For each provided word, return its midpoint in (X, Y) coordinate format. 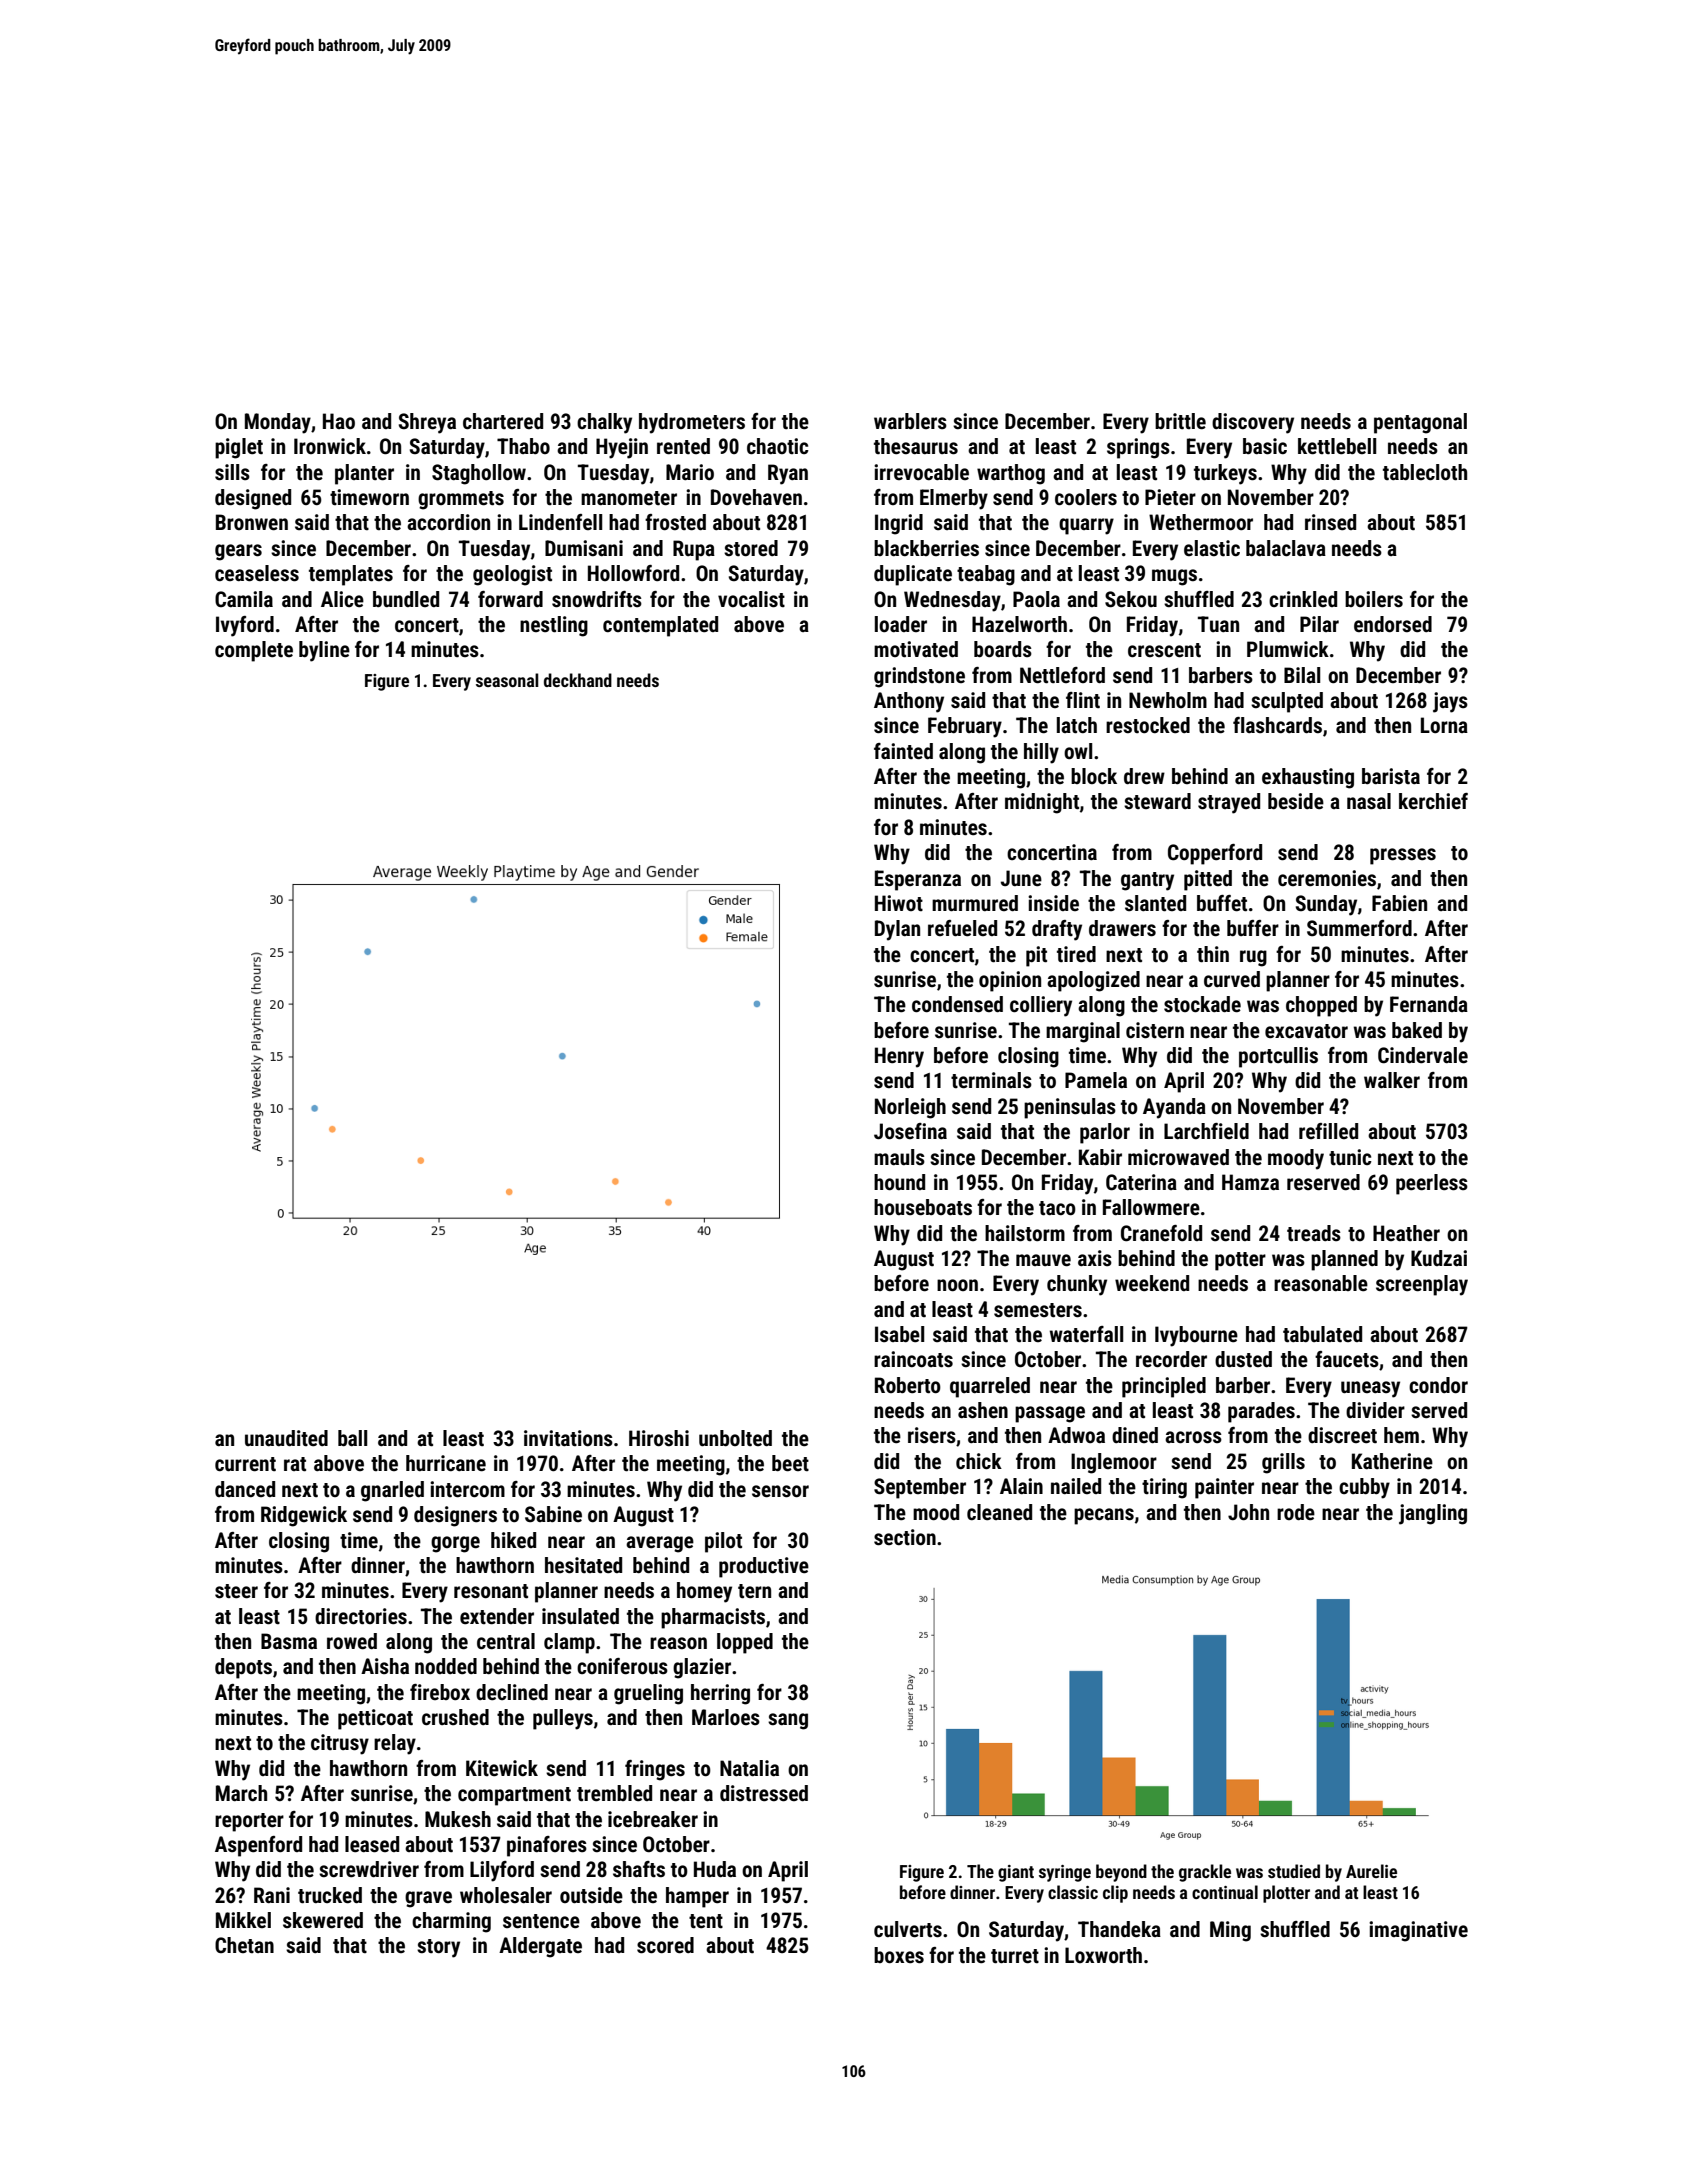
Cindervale (1423, 1055)
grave (428, 1899)
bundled (406, 599)
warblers (910, 421)
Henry (899, 1057)
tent (706, 1921)
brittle (1180, 421)
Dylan (897, 930)
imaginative (1418, 1931)
